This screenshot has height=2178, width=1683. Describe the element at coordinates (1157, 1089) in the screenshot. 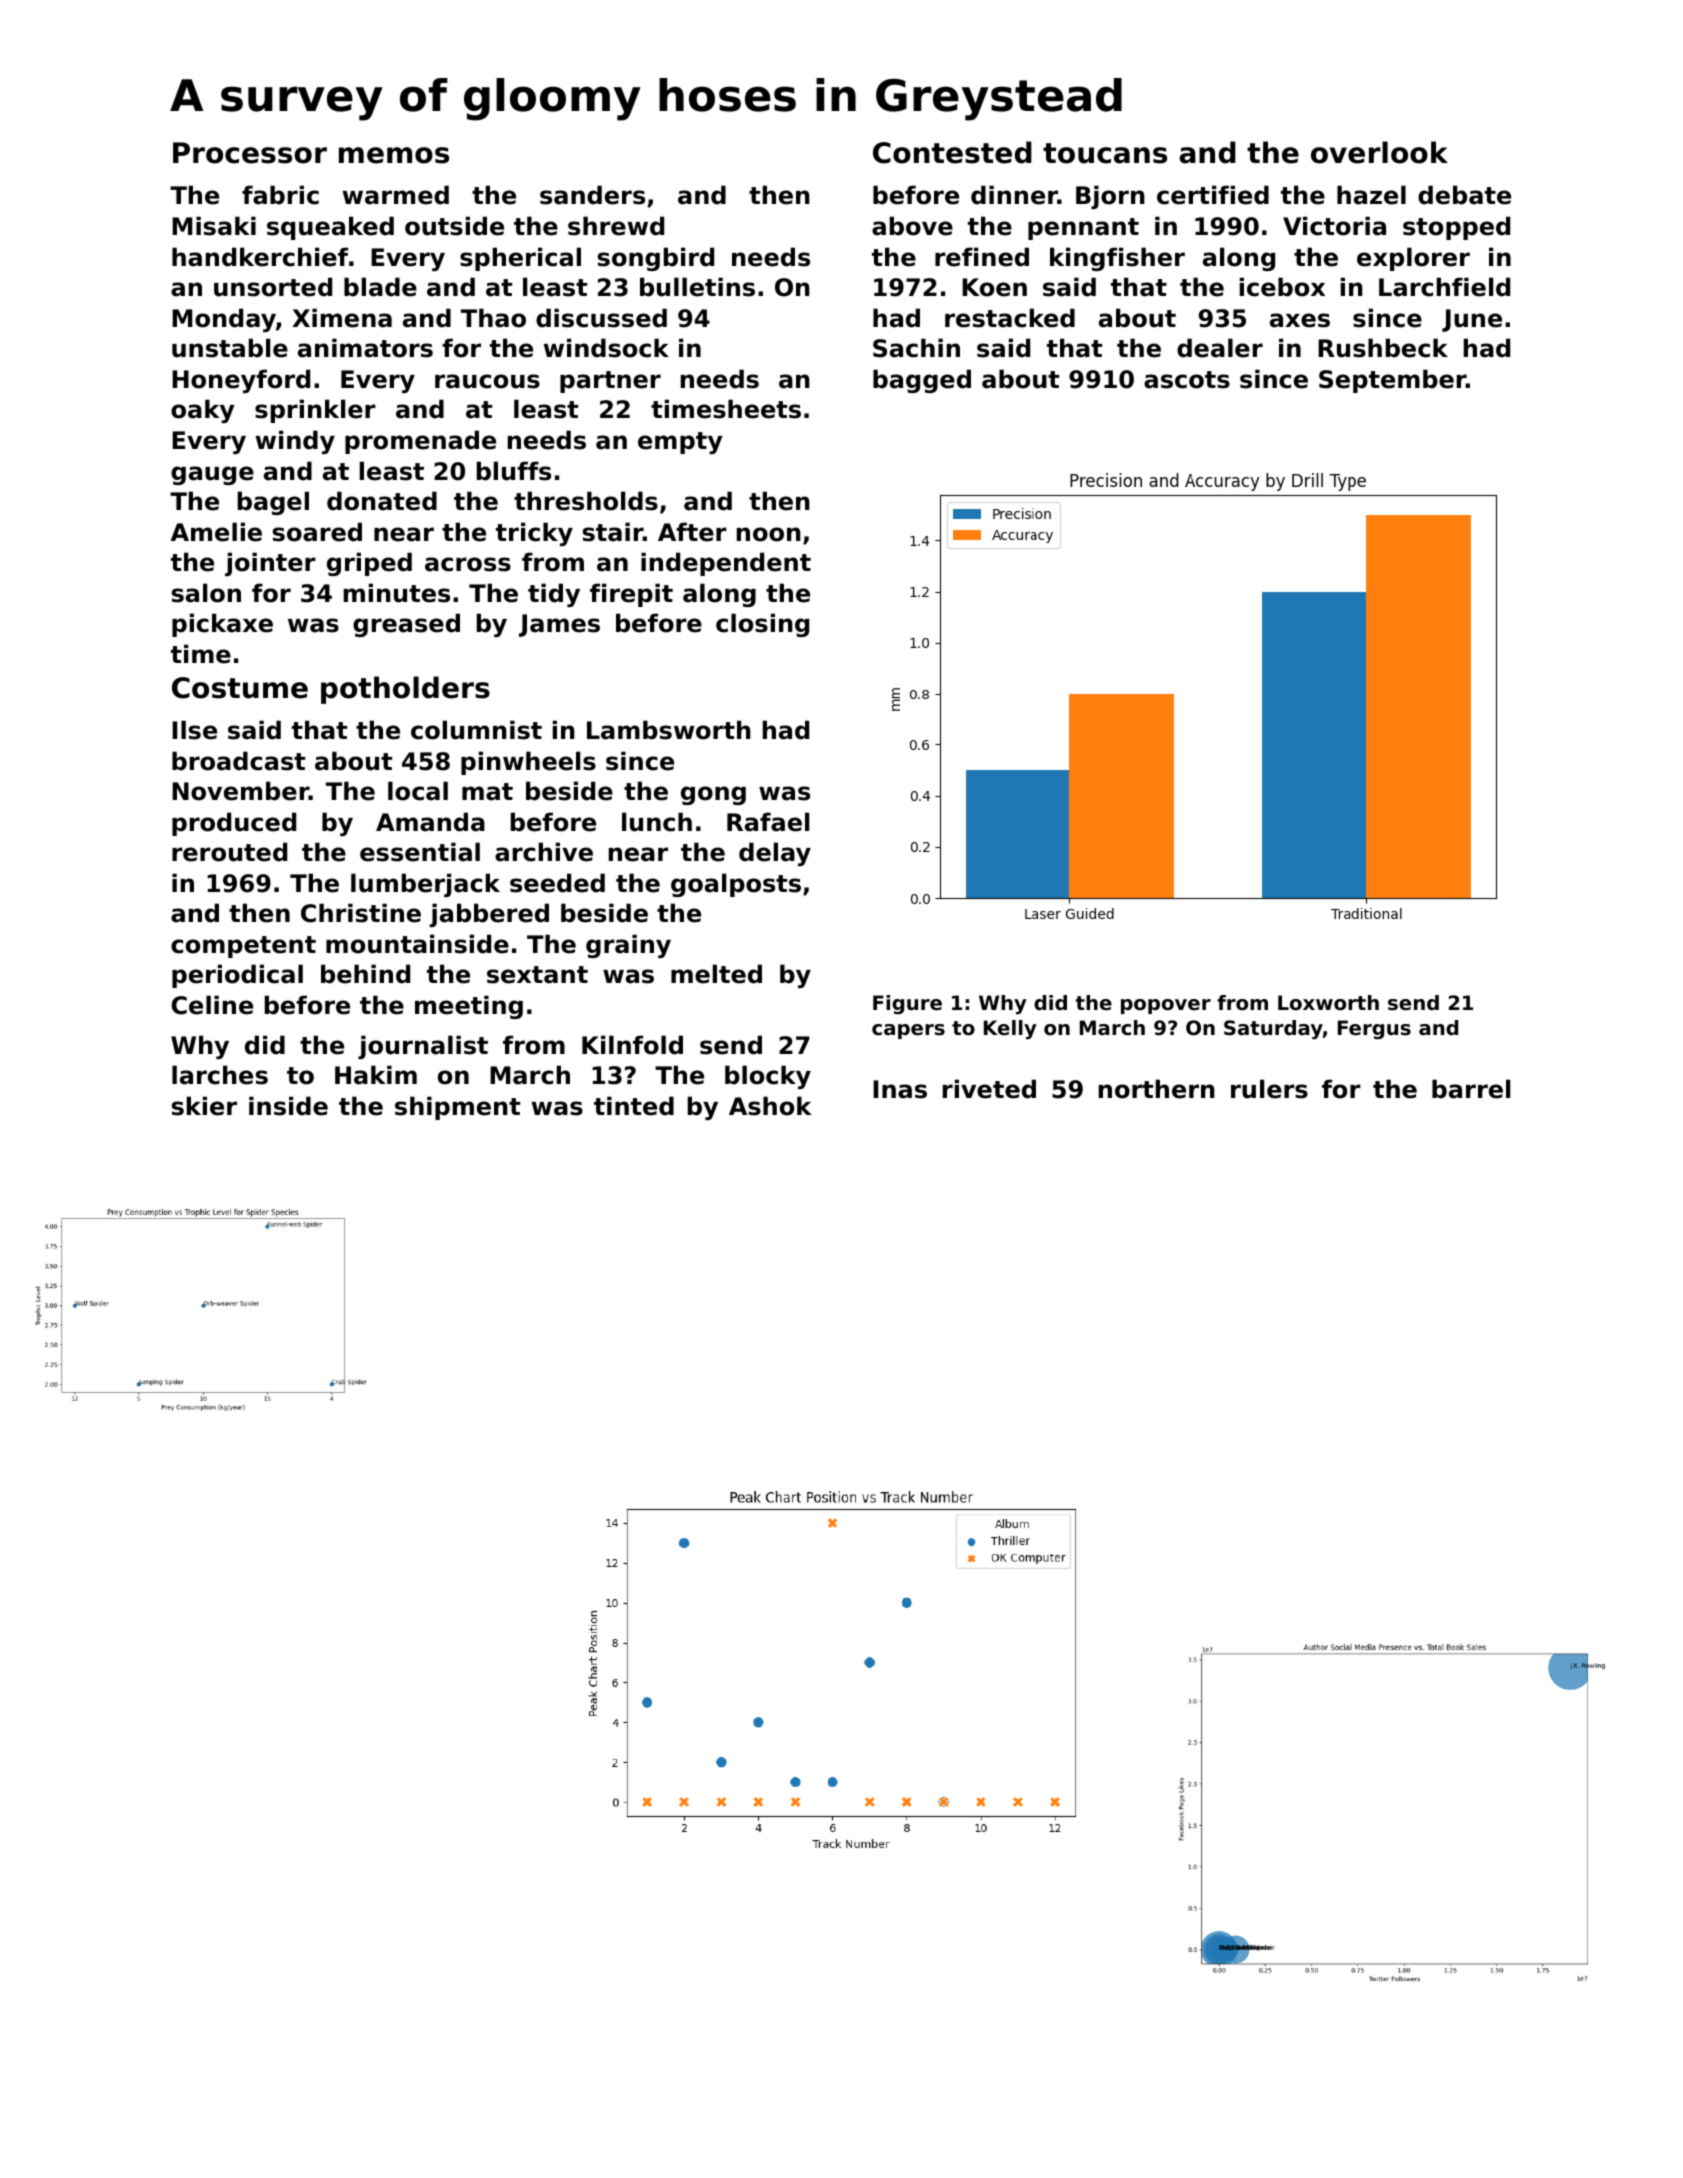

I see `northern` at that location.
